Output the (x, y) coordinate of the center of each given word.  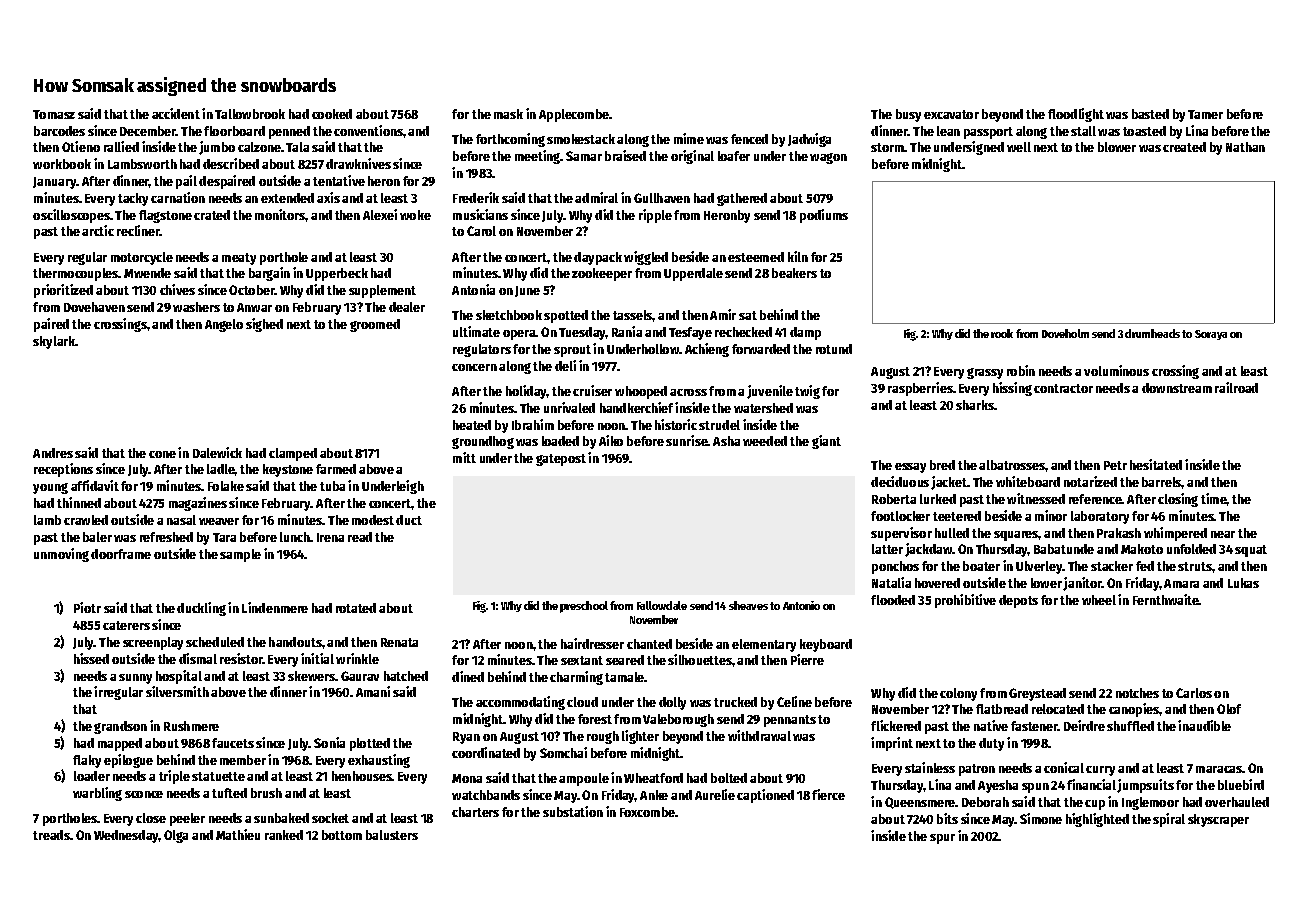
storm (888, 147)
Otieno (81, 146)
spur (942, 839)
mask (508, 114)
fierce (828, 794)
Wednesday (126, 836)
